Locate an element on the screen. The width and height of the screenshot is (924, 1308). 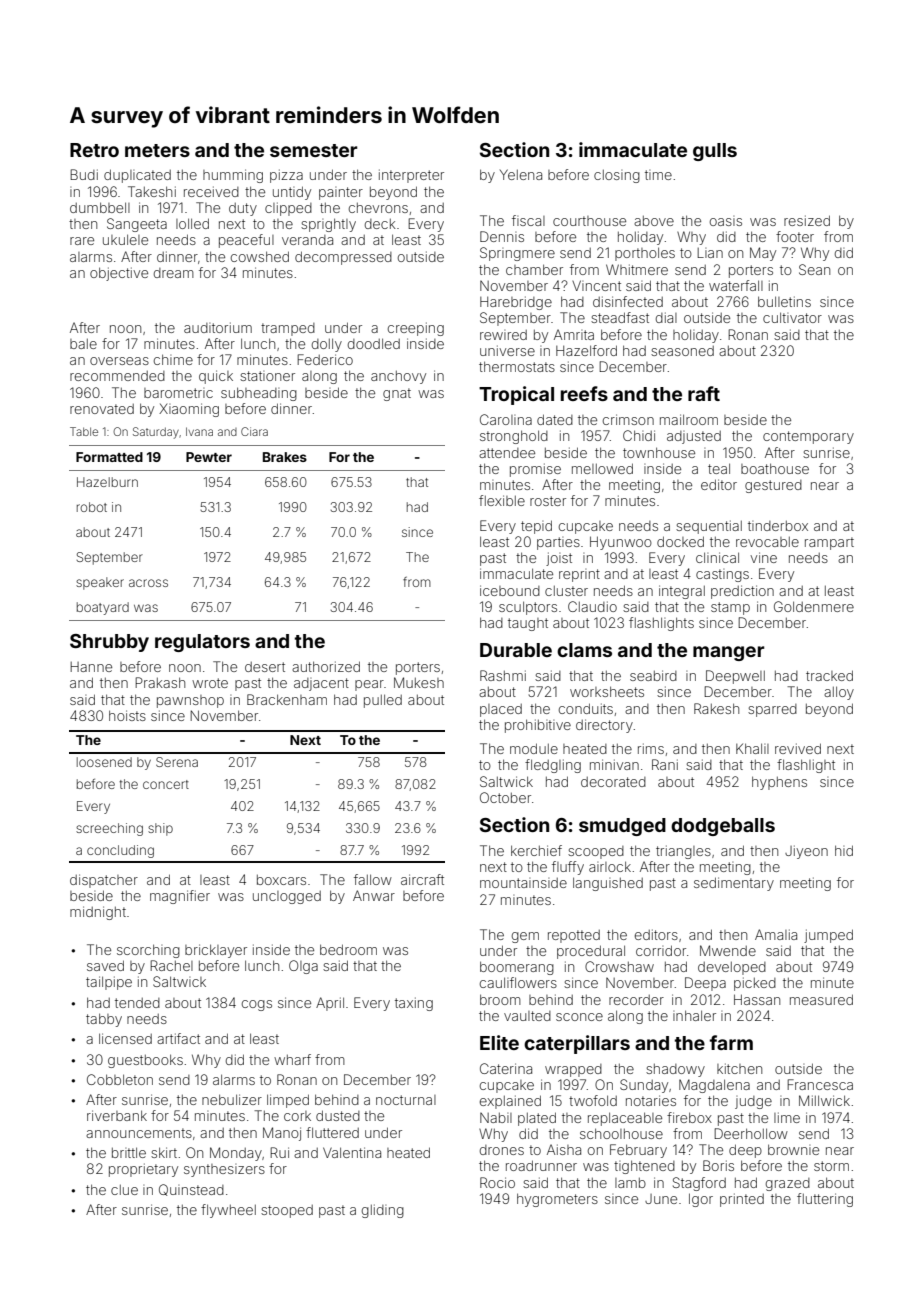
overseas is located at coordinates (119, 361).
